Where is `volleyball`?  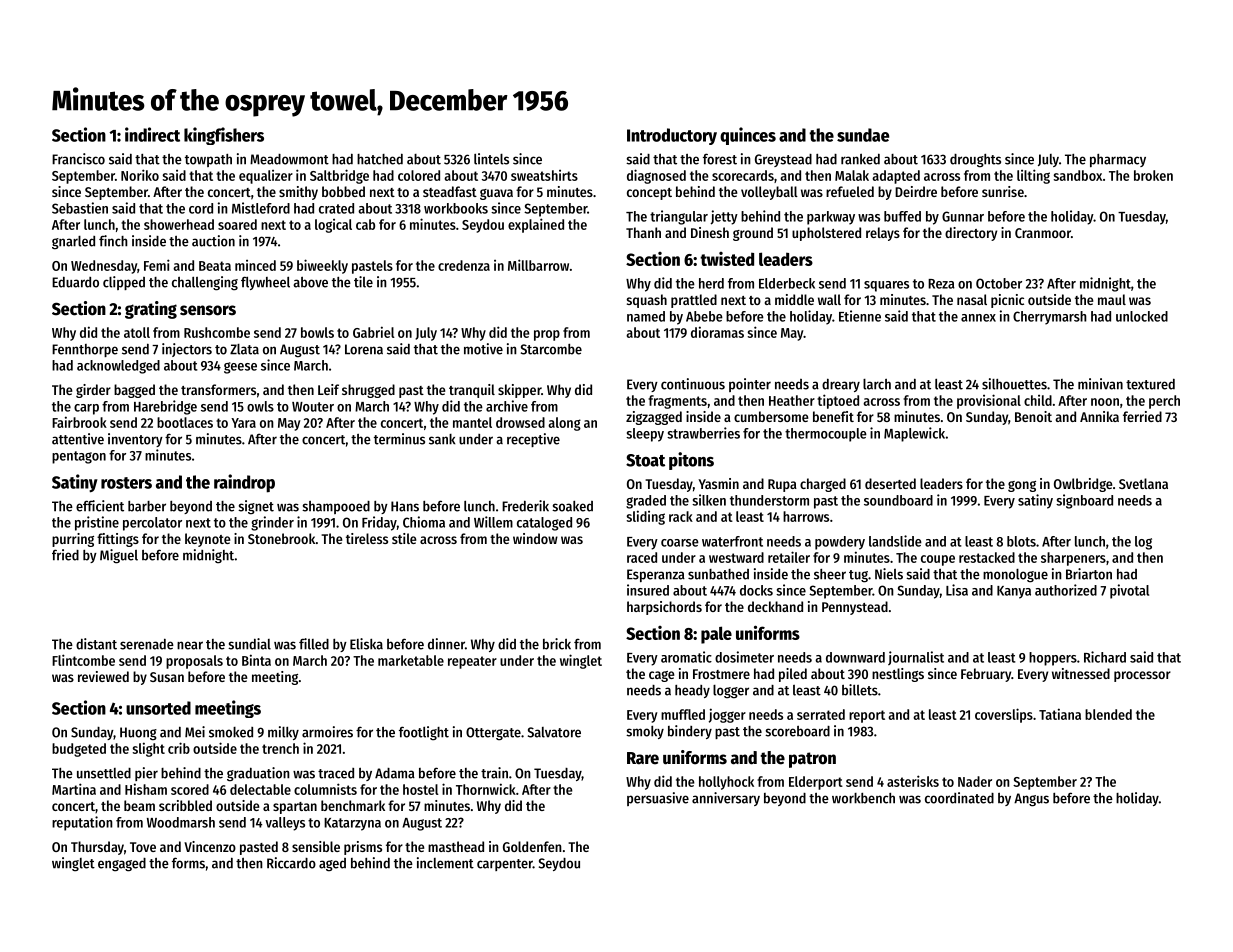
volleyball is located at coordinates (769, 193).
